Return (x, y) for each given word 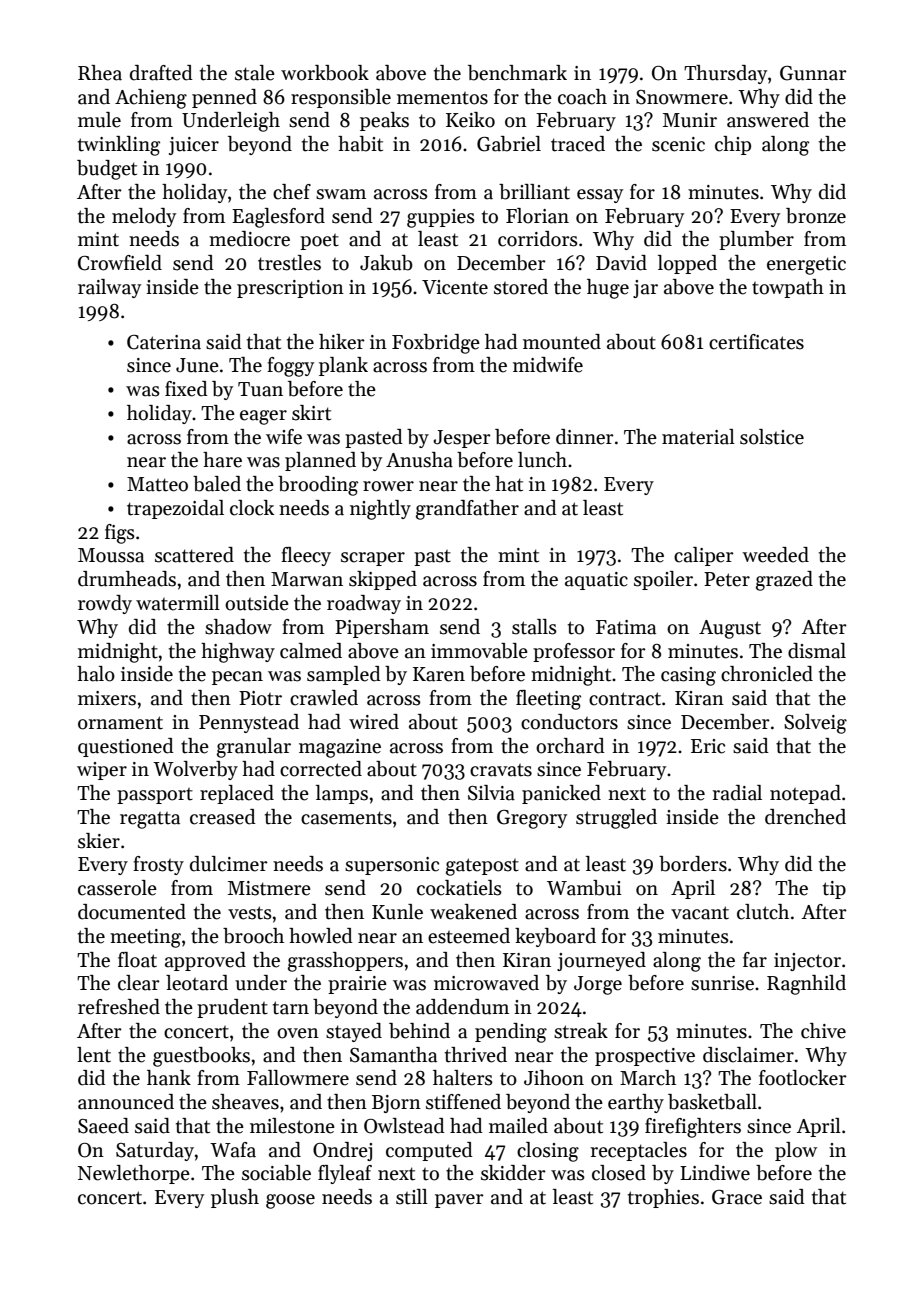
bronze (816, 216)
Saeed (103, 1126)
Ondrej (342, 1151)
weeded (775, 555)
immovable (479, 651)
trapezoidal (175, 509)
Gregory (532, 819)
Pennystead (249, 723)
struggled (616, 819)
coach (582, 97)
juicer (194, 146)
